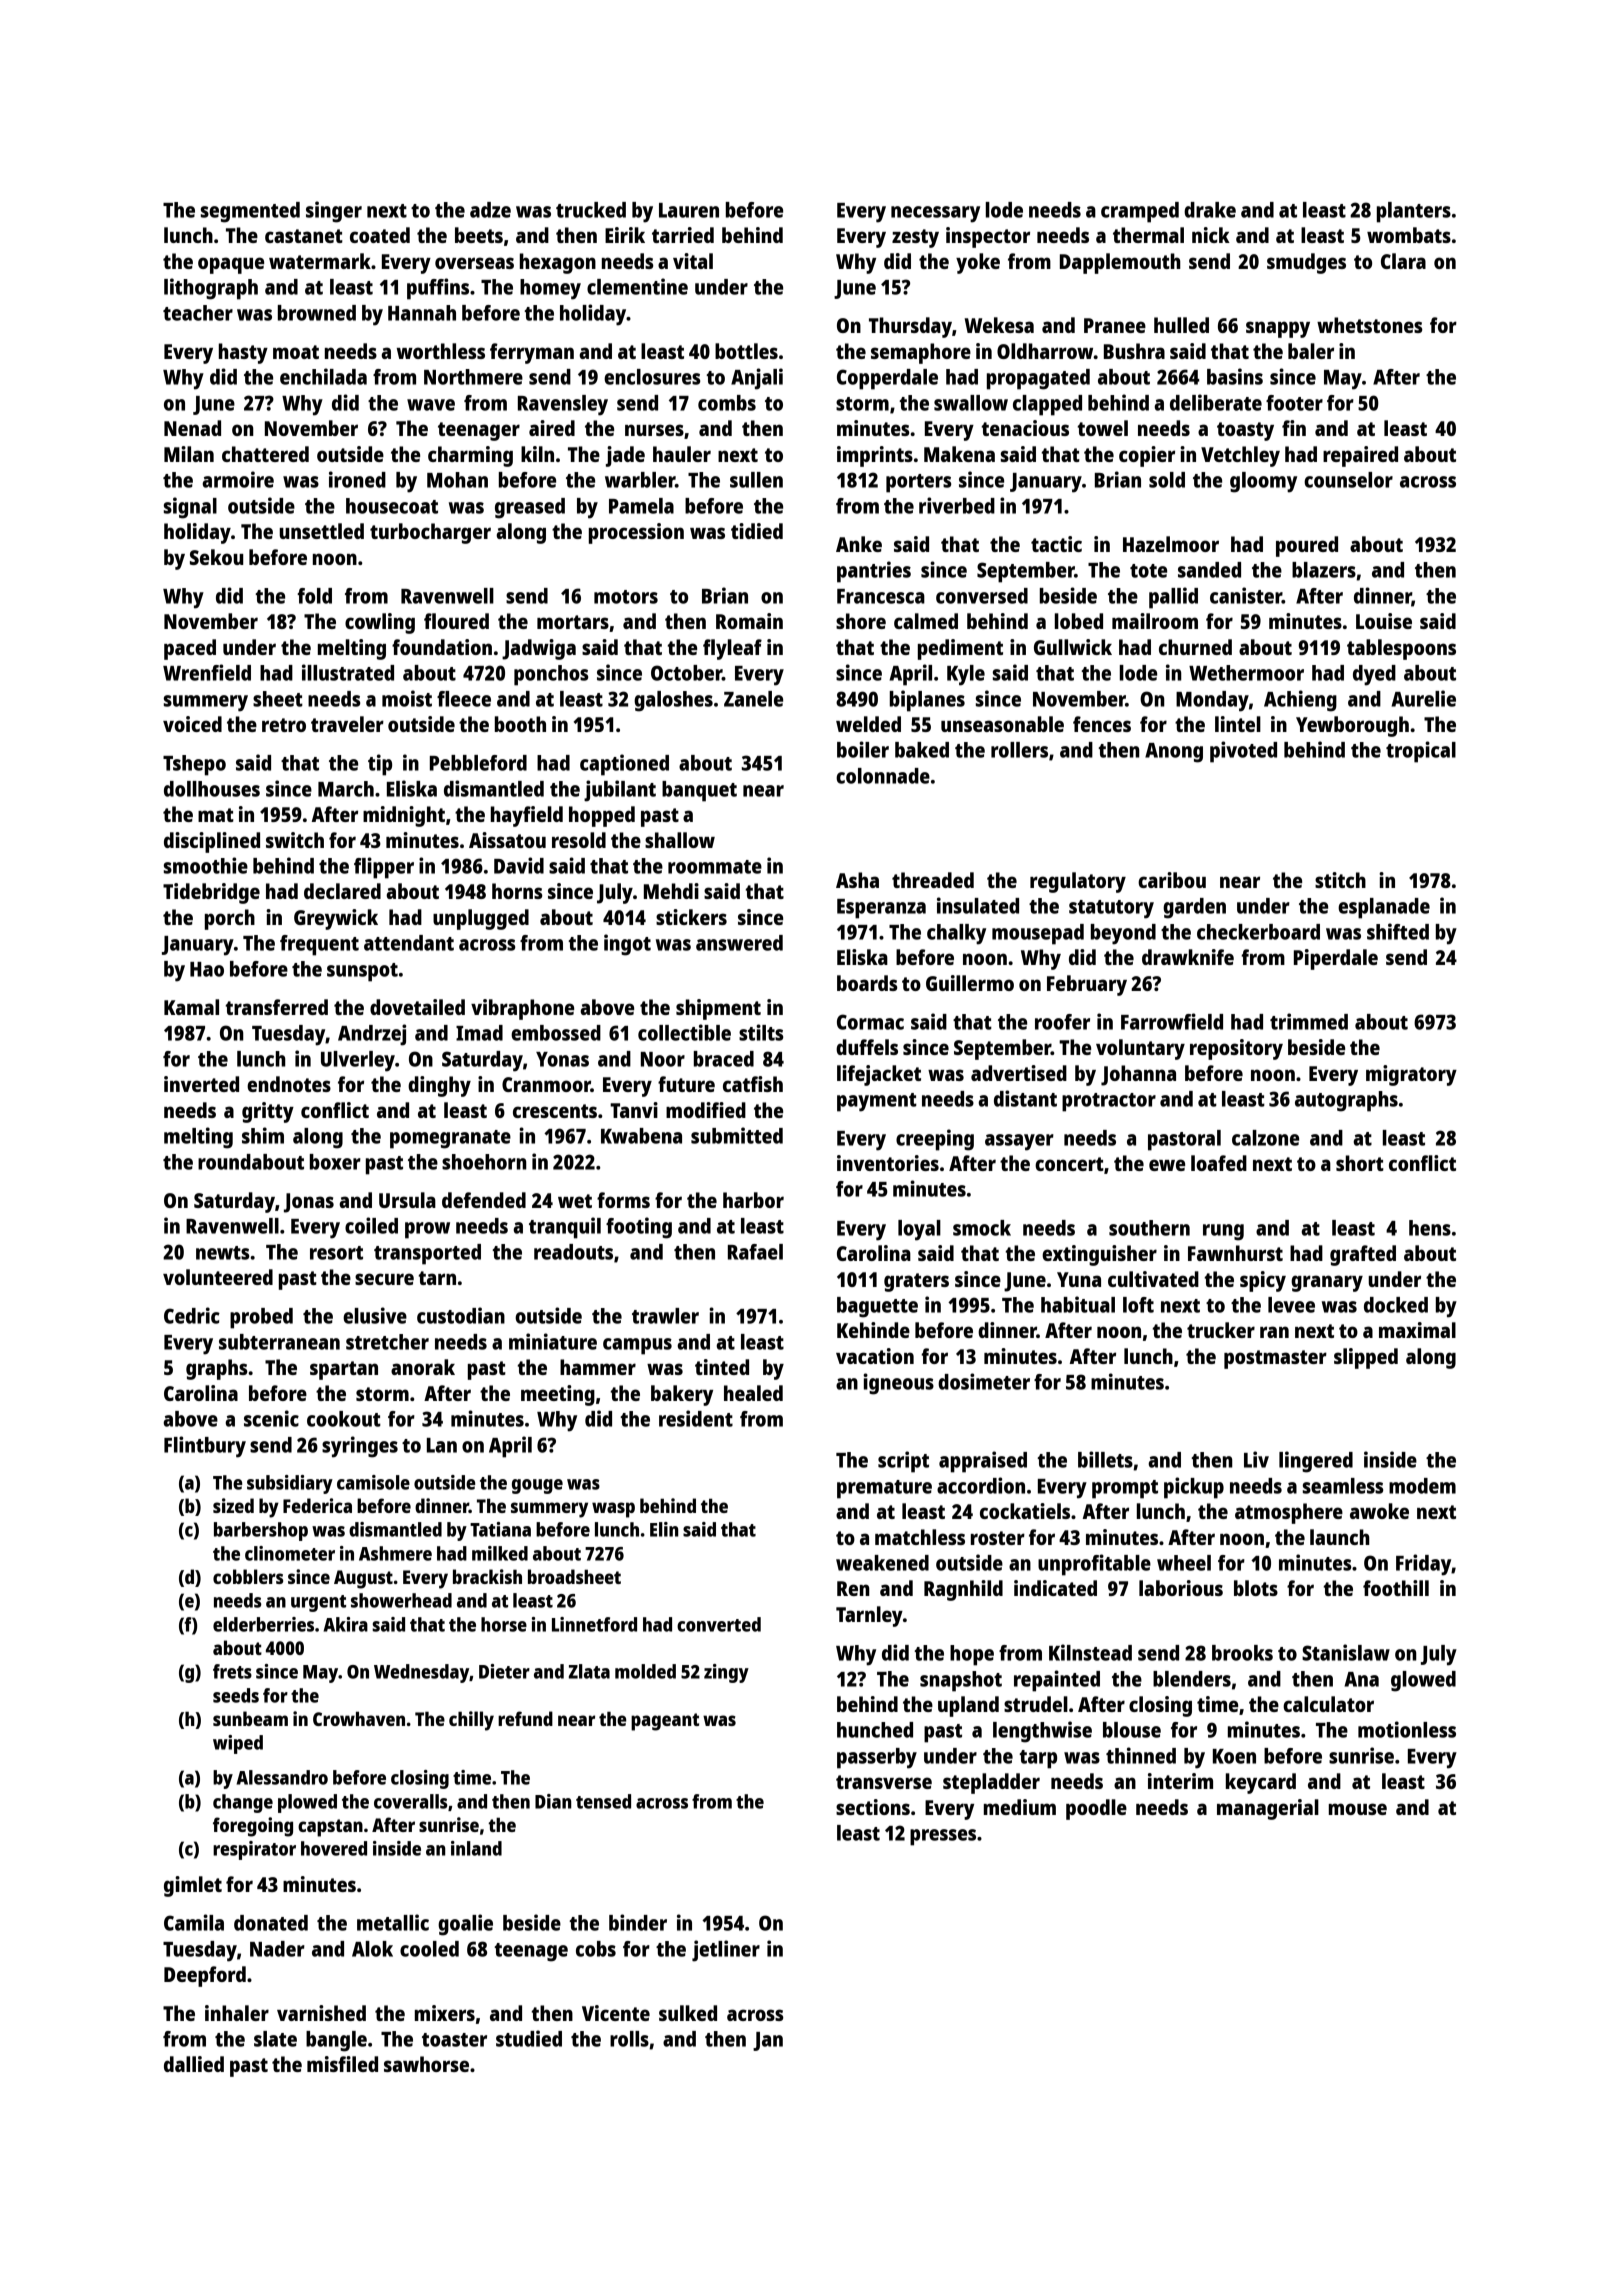 This page has width=1620, height=2292. What do you see at coordinates (1370, 325) in the page?
I see `whetstones` at bounding box center [1370, 325].
